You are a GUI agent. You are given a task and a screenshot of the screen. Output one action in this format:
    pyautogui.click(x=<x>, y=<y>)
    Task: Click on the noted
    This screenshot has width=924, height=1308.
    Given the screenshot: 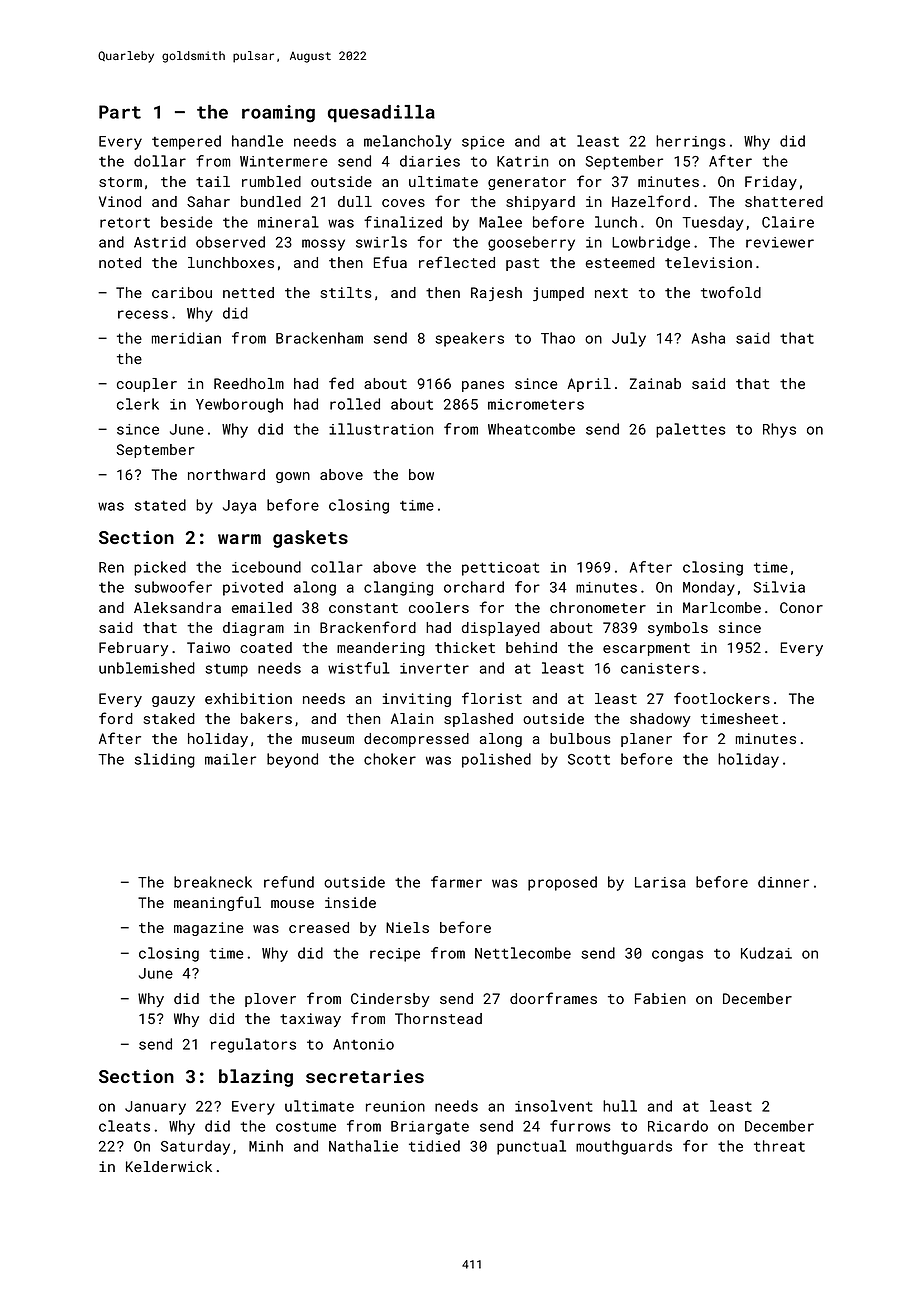 What is the action you would take?
    pyautogui.click(x=120, y=262)
